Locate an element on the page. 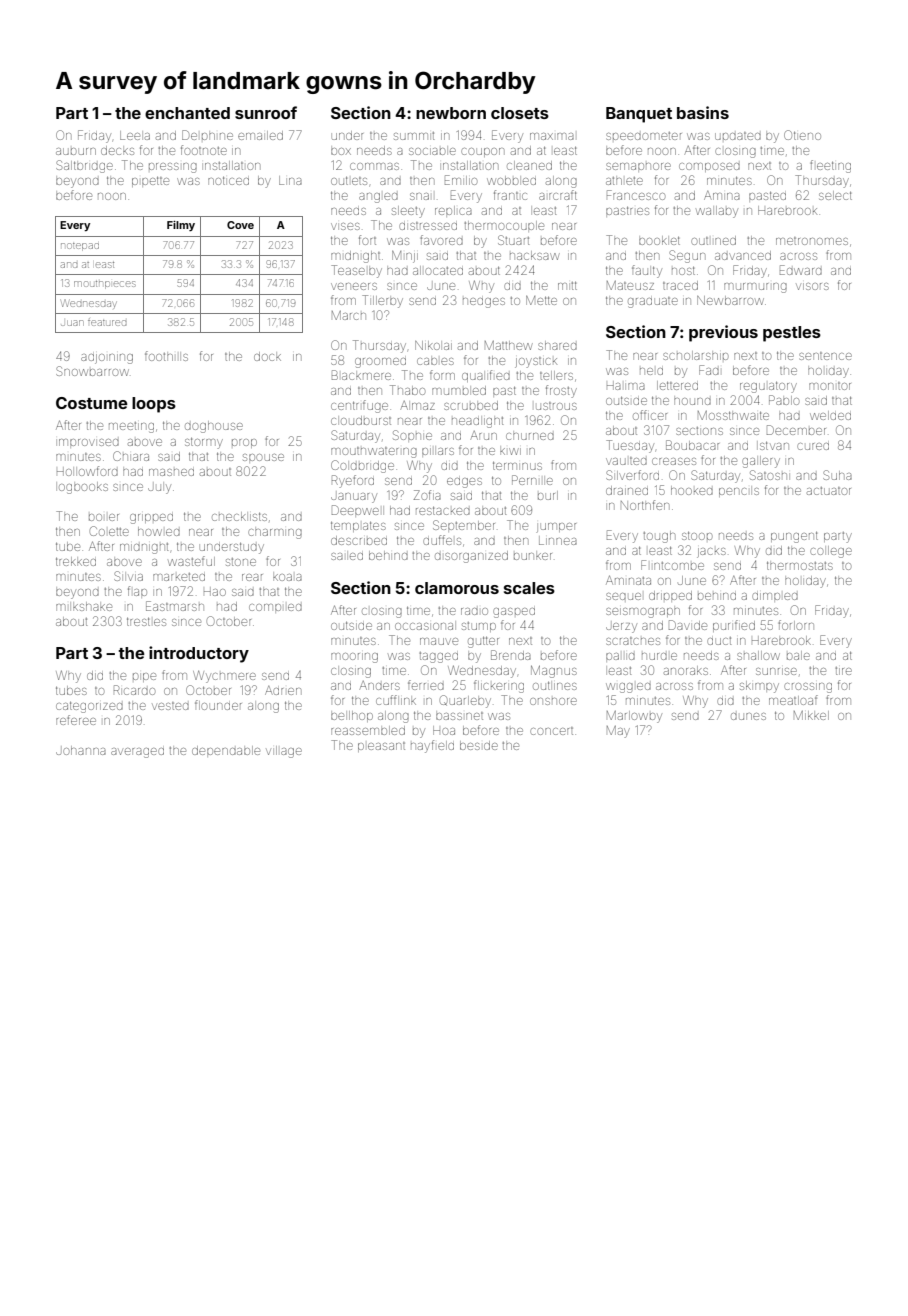 This image has height=1316, width=908. clamorous is located at coordinates (457, 588).
